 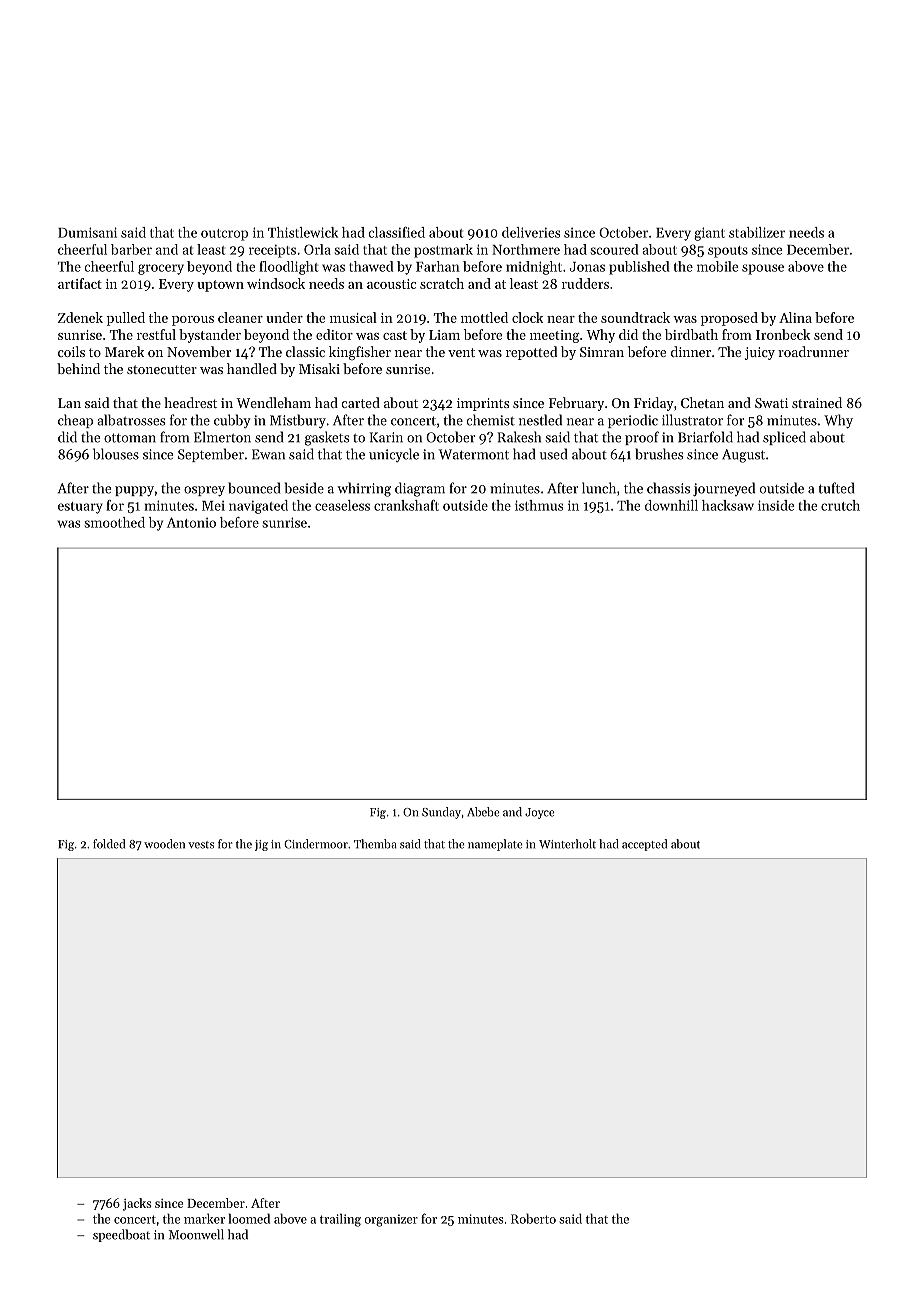 What do you see at coordinates (642, 438) in the screenshot?
I see `proof` at bounding box center [642, 438].
